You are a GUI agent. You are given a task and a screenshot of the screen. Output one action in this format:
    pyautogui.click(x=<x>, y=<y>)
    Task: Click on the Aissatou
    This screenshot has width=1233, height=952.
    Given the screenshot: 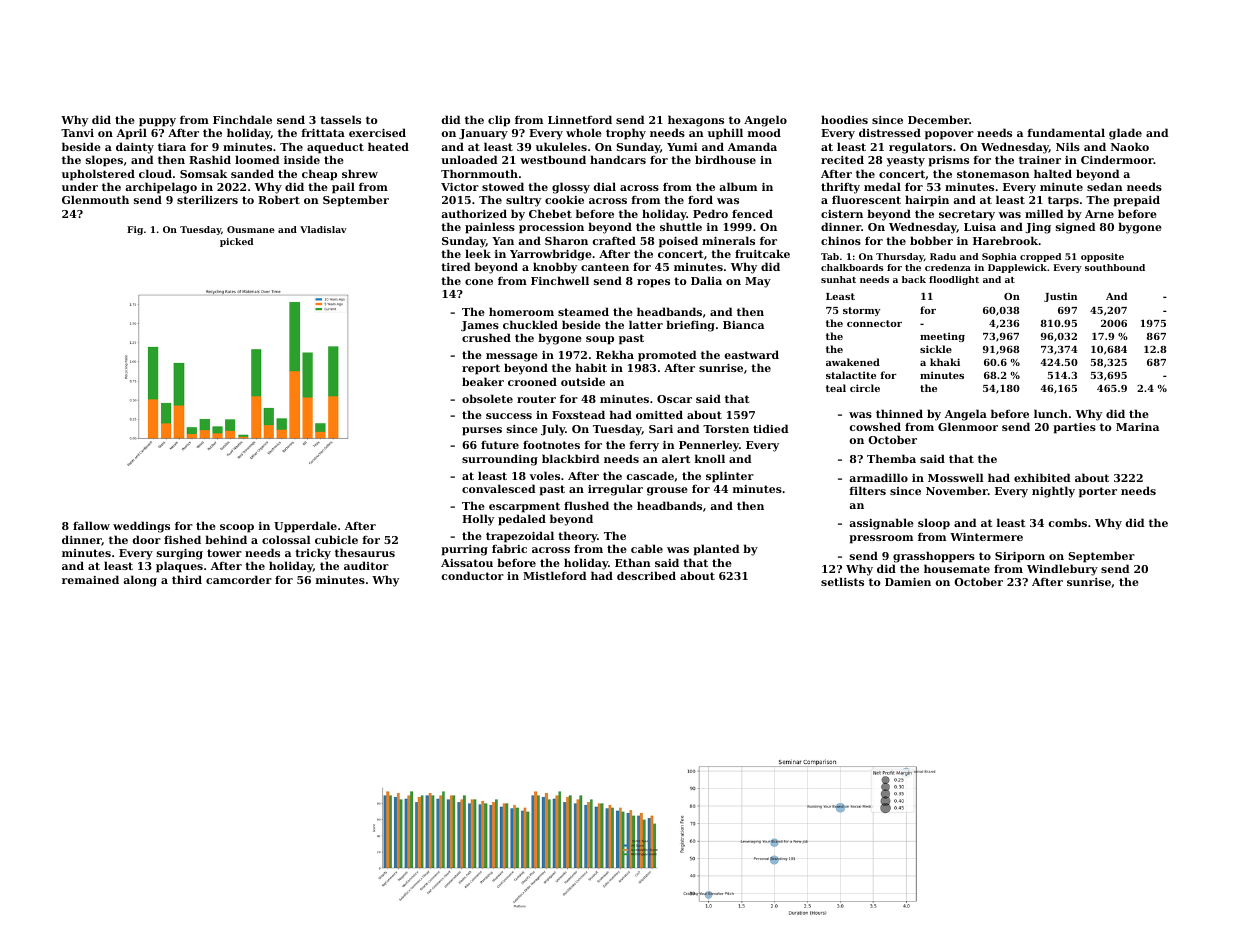 What is the action you would take?
    pyautogui.click(x=467, y=563)
